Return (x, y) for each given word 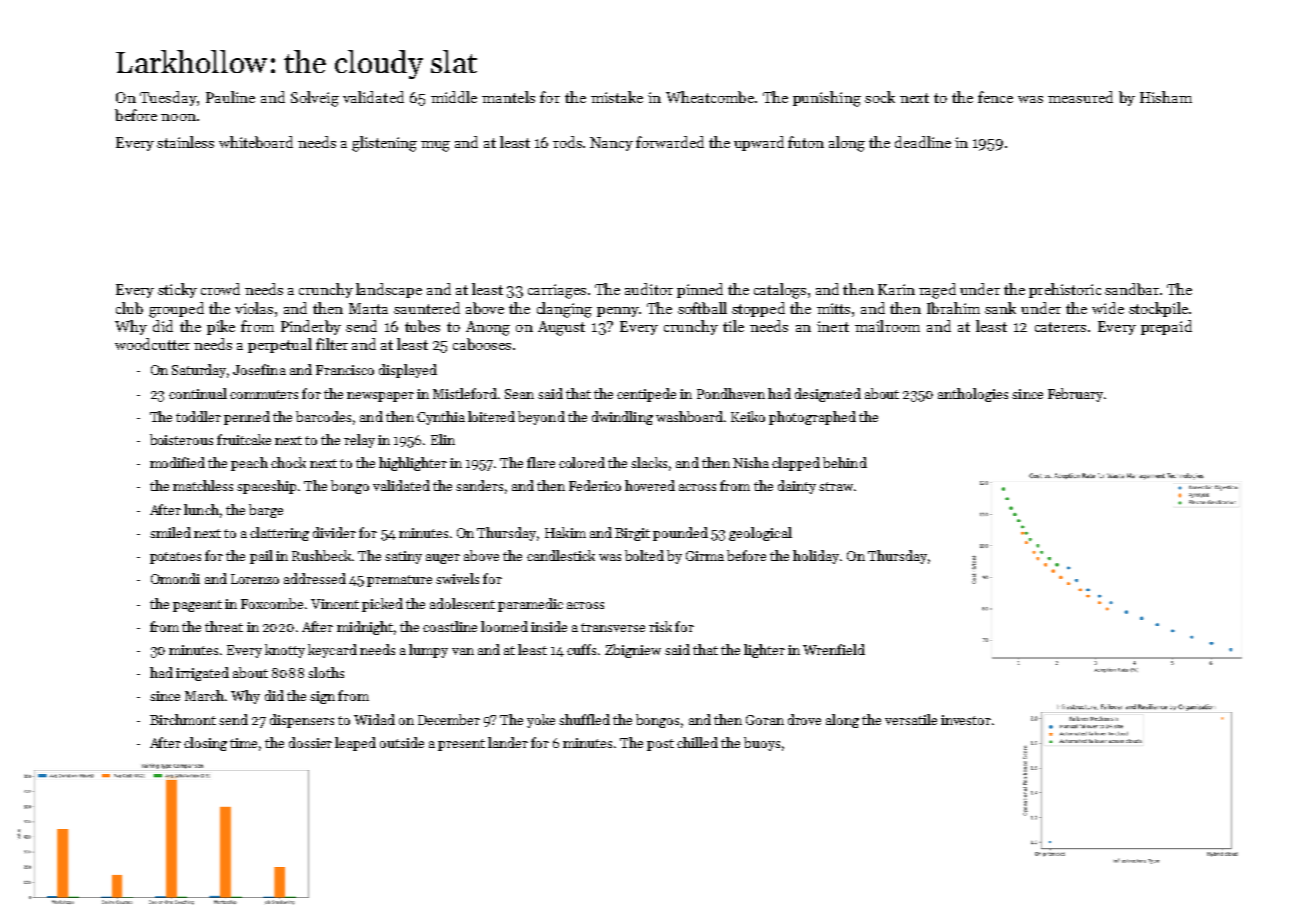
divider (334, 532)
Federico (595, 485)
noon (178, 117)
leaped (355, 744)
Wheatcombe (710, 97)
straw (836, 486)
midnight (365, 628)
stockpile (1158, 309)
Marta (368, 308)
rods (567, 142)
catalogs (780, 291)
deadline (923, 142)
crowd (220, 289)
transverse (613, 627)
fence (995, 97)
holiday (816, 557)
